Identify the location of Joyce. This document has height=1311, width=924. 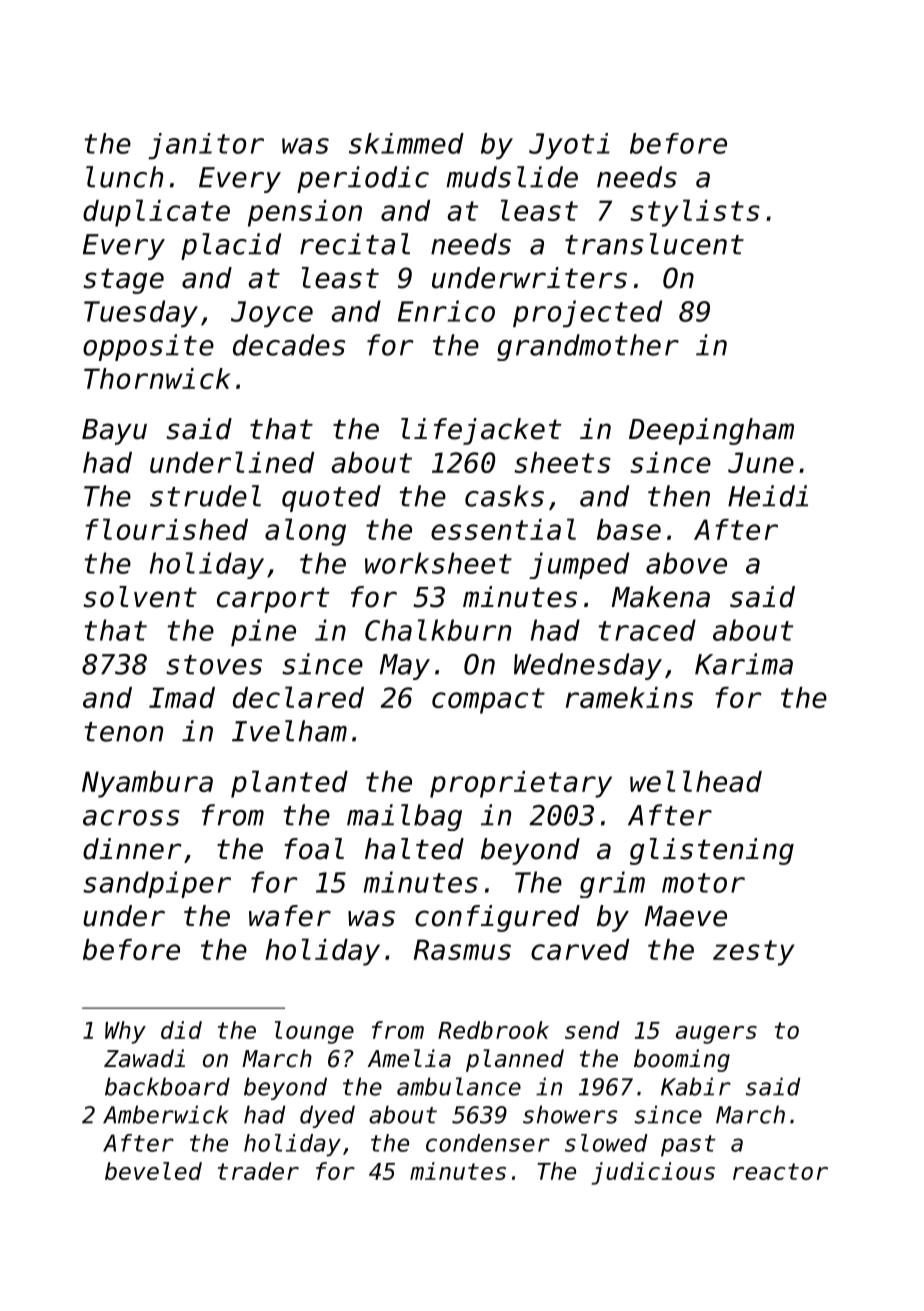
(272, 314).
